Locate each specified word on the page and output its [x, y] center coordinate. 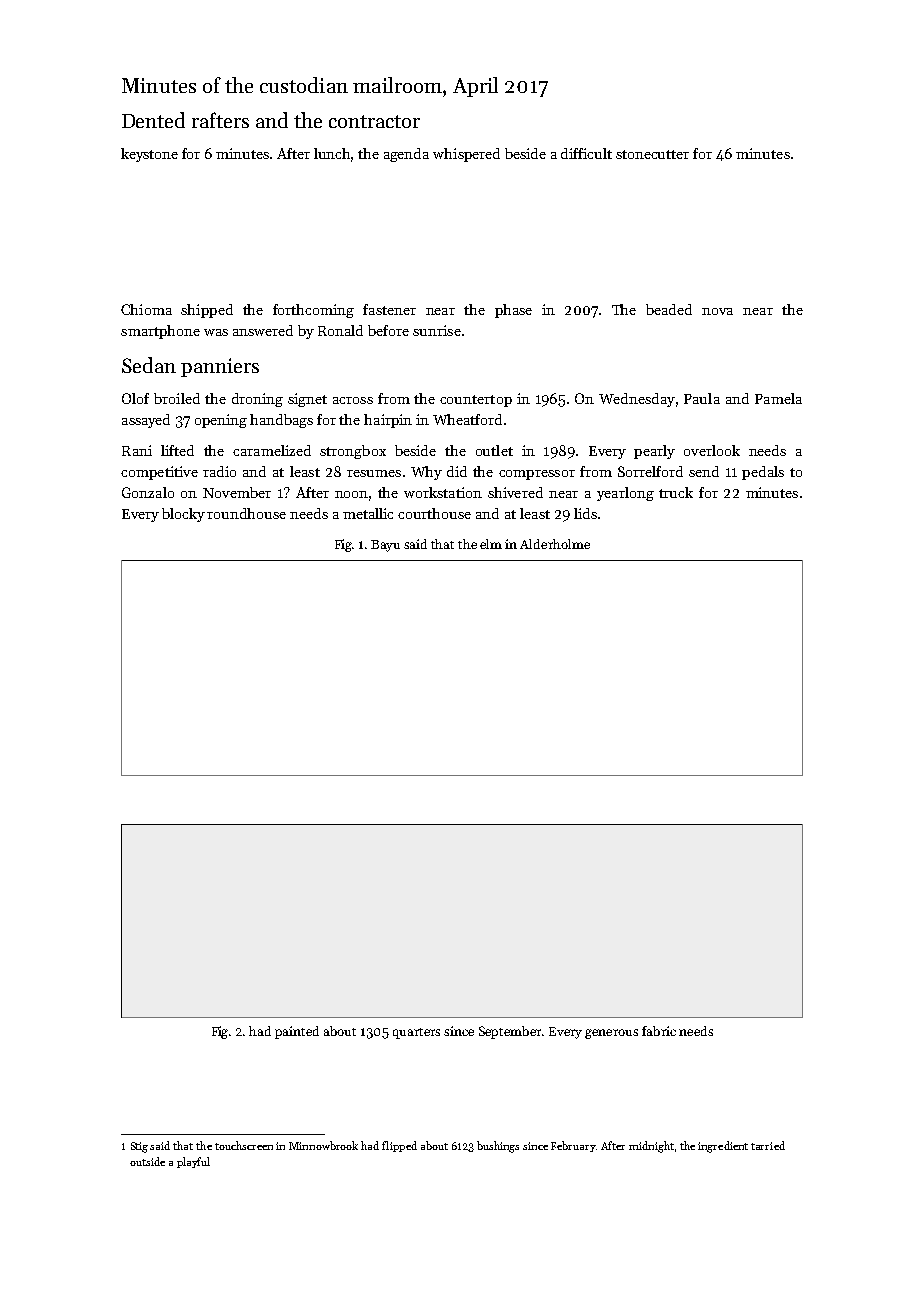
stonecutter [652, 154]
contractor [374, 121]
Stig [139, 1147]
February [573, 1146]
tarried [768, 1145]
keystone [149, 155]
